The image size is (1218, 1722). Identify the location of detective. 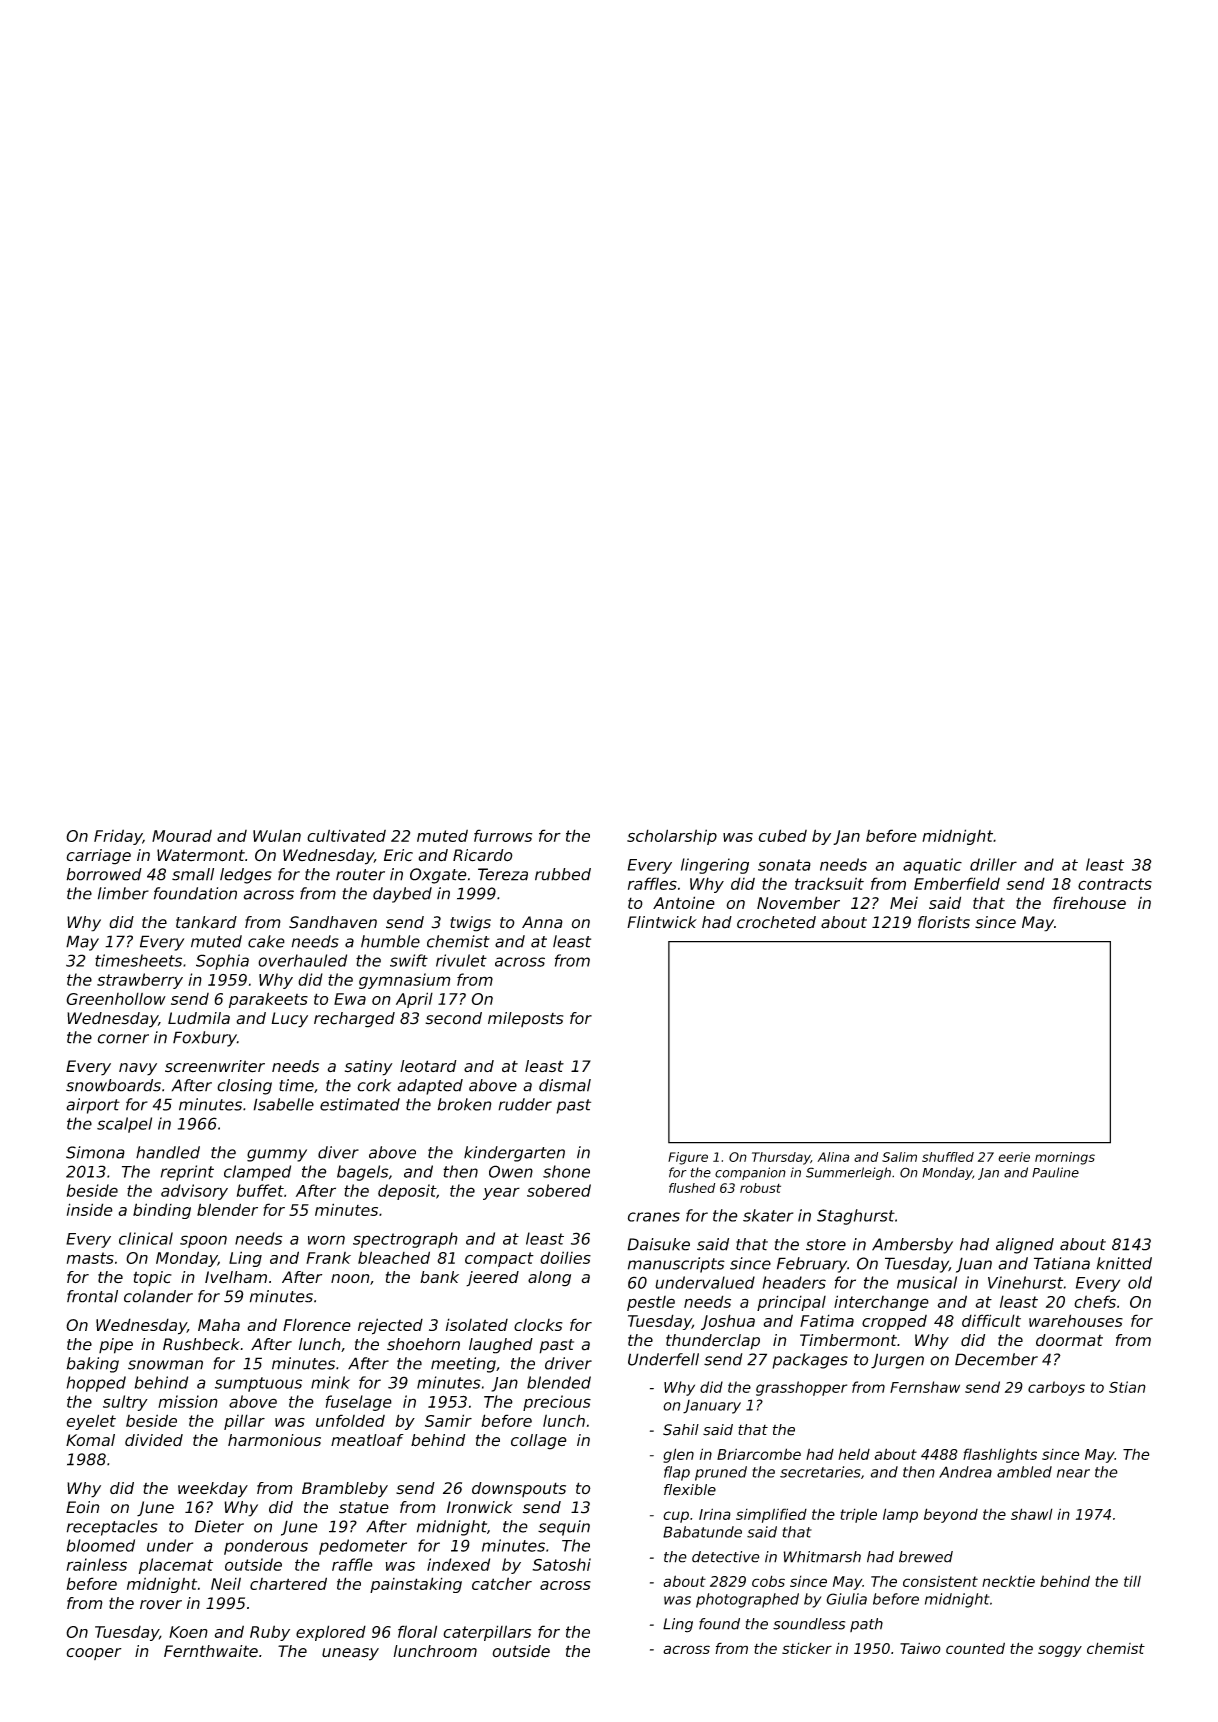
(726, 1557).
